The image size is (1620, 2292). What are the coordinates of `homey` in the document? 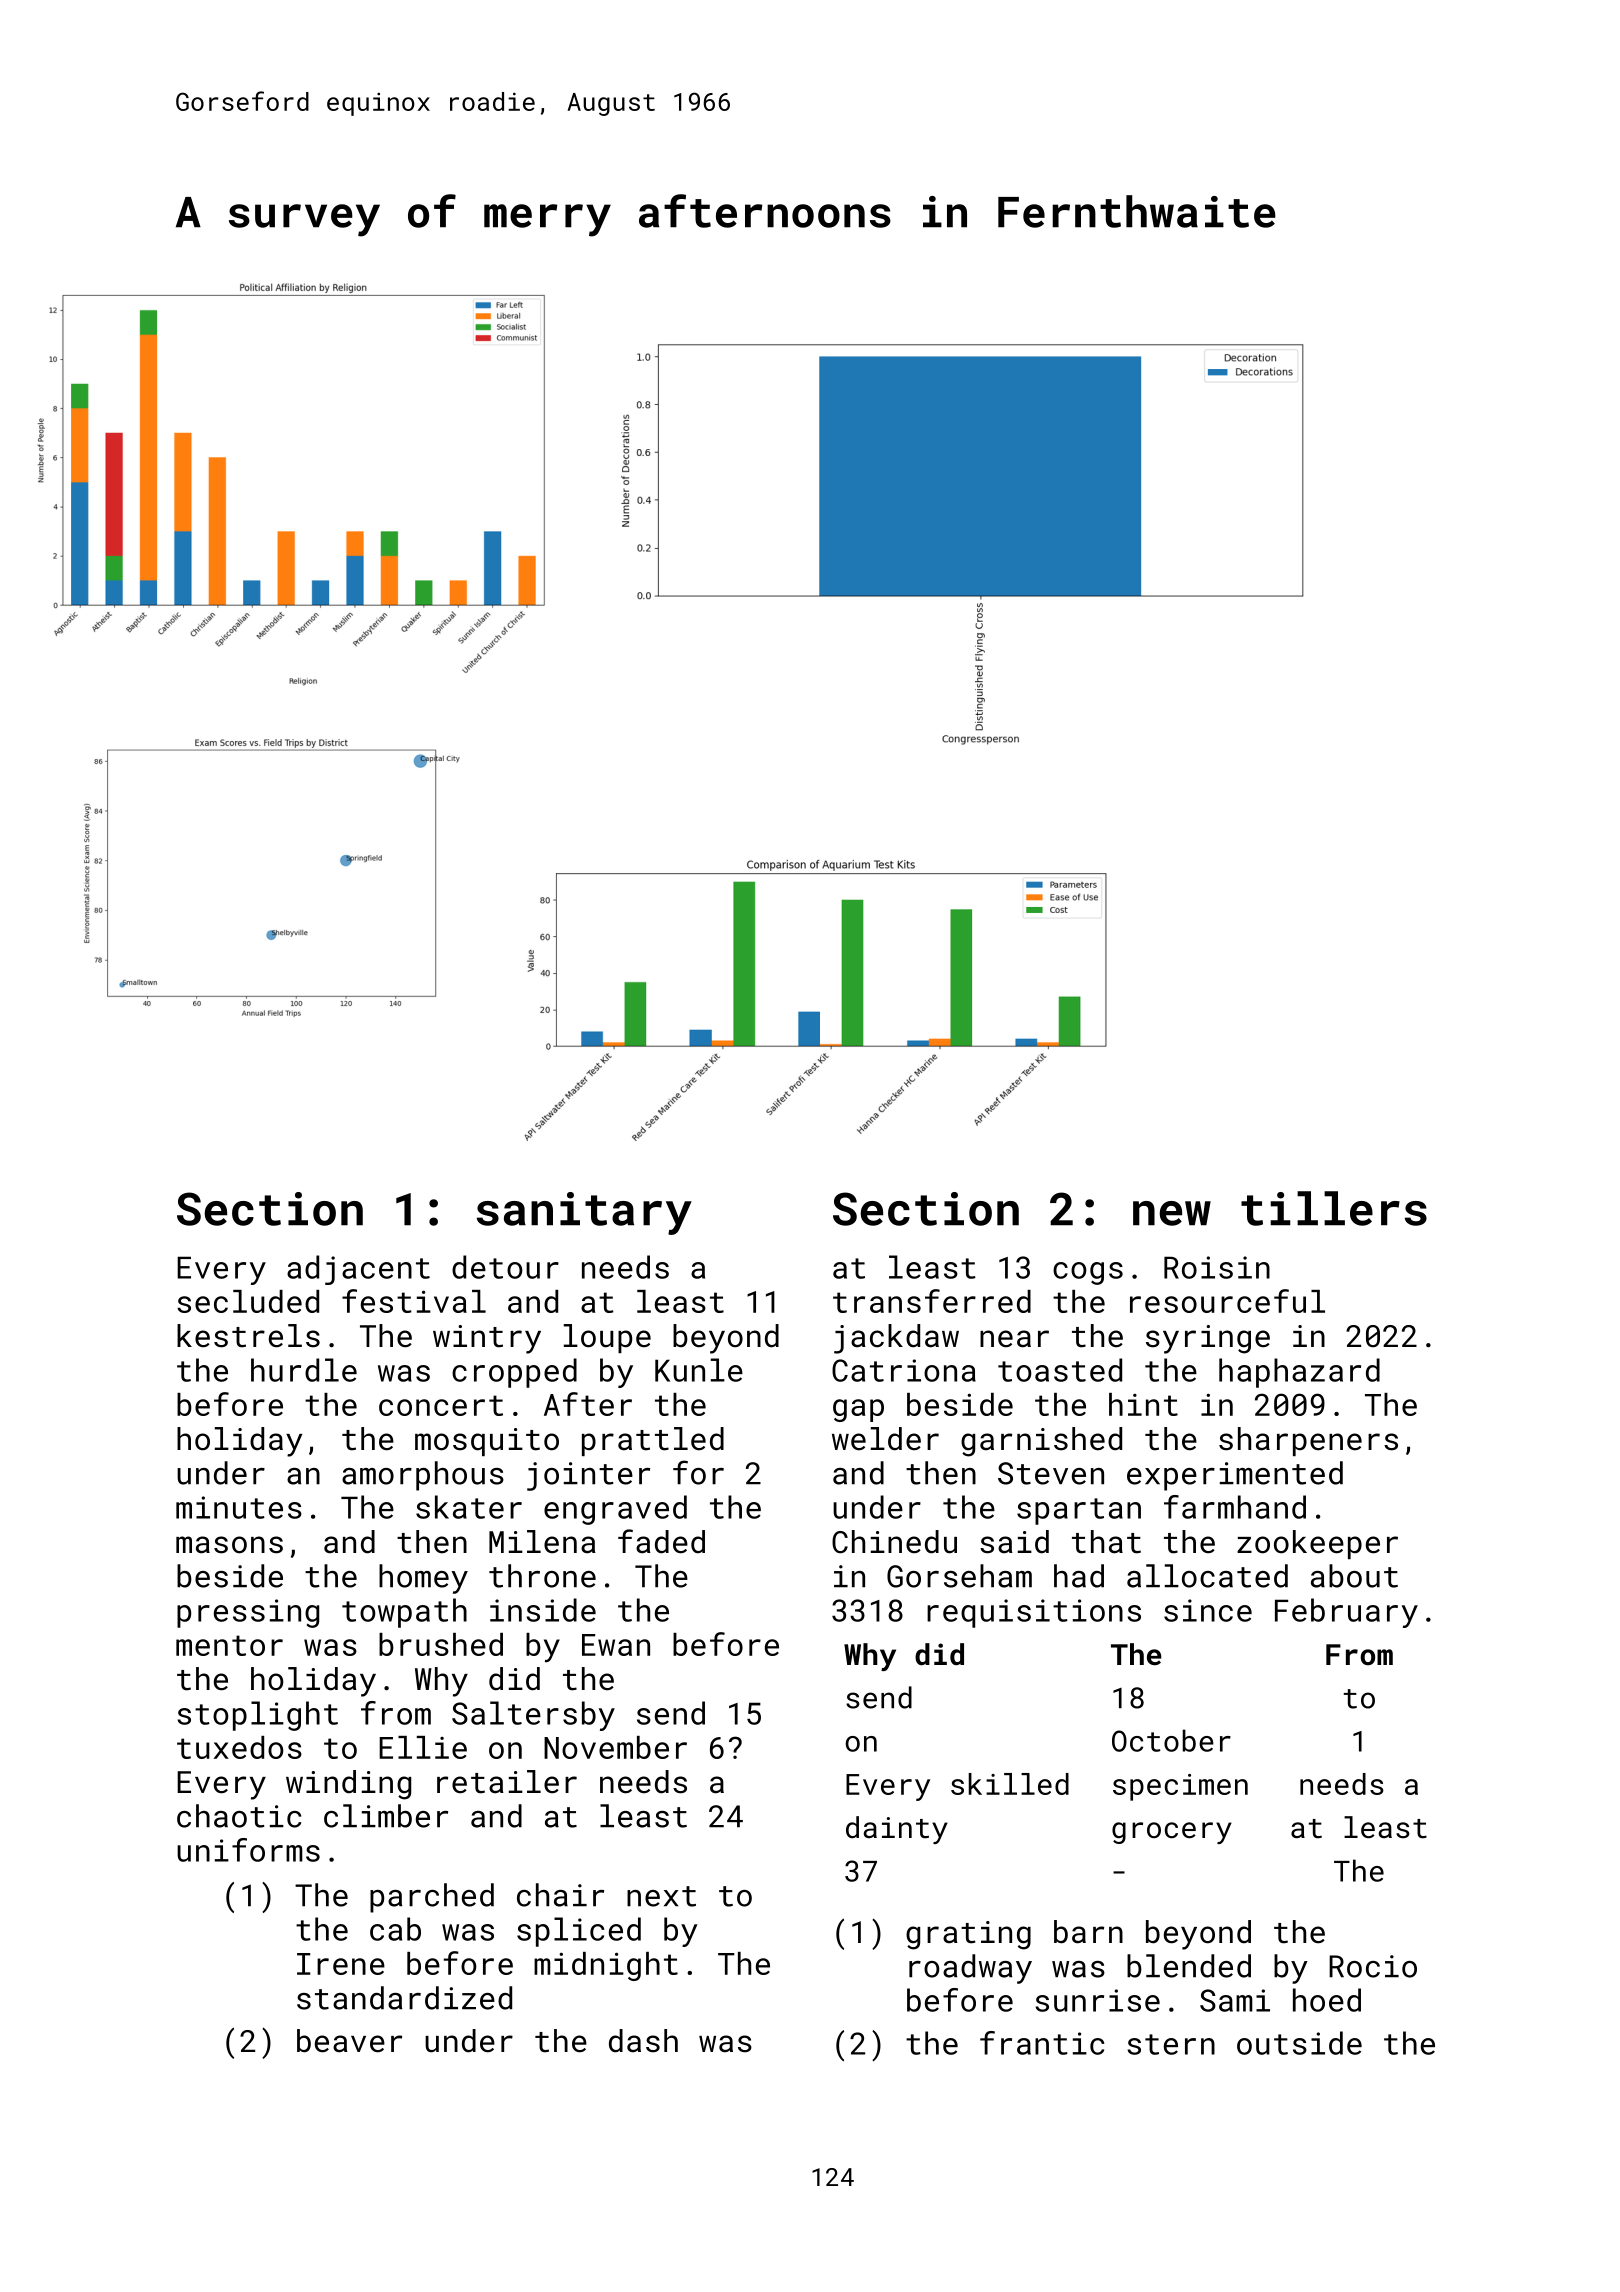 It's located at (423, 1579).
